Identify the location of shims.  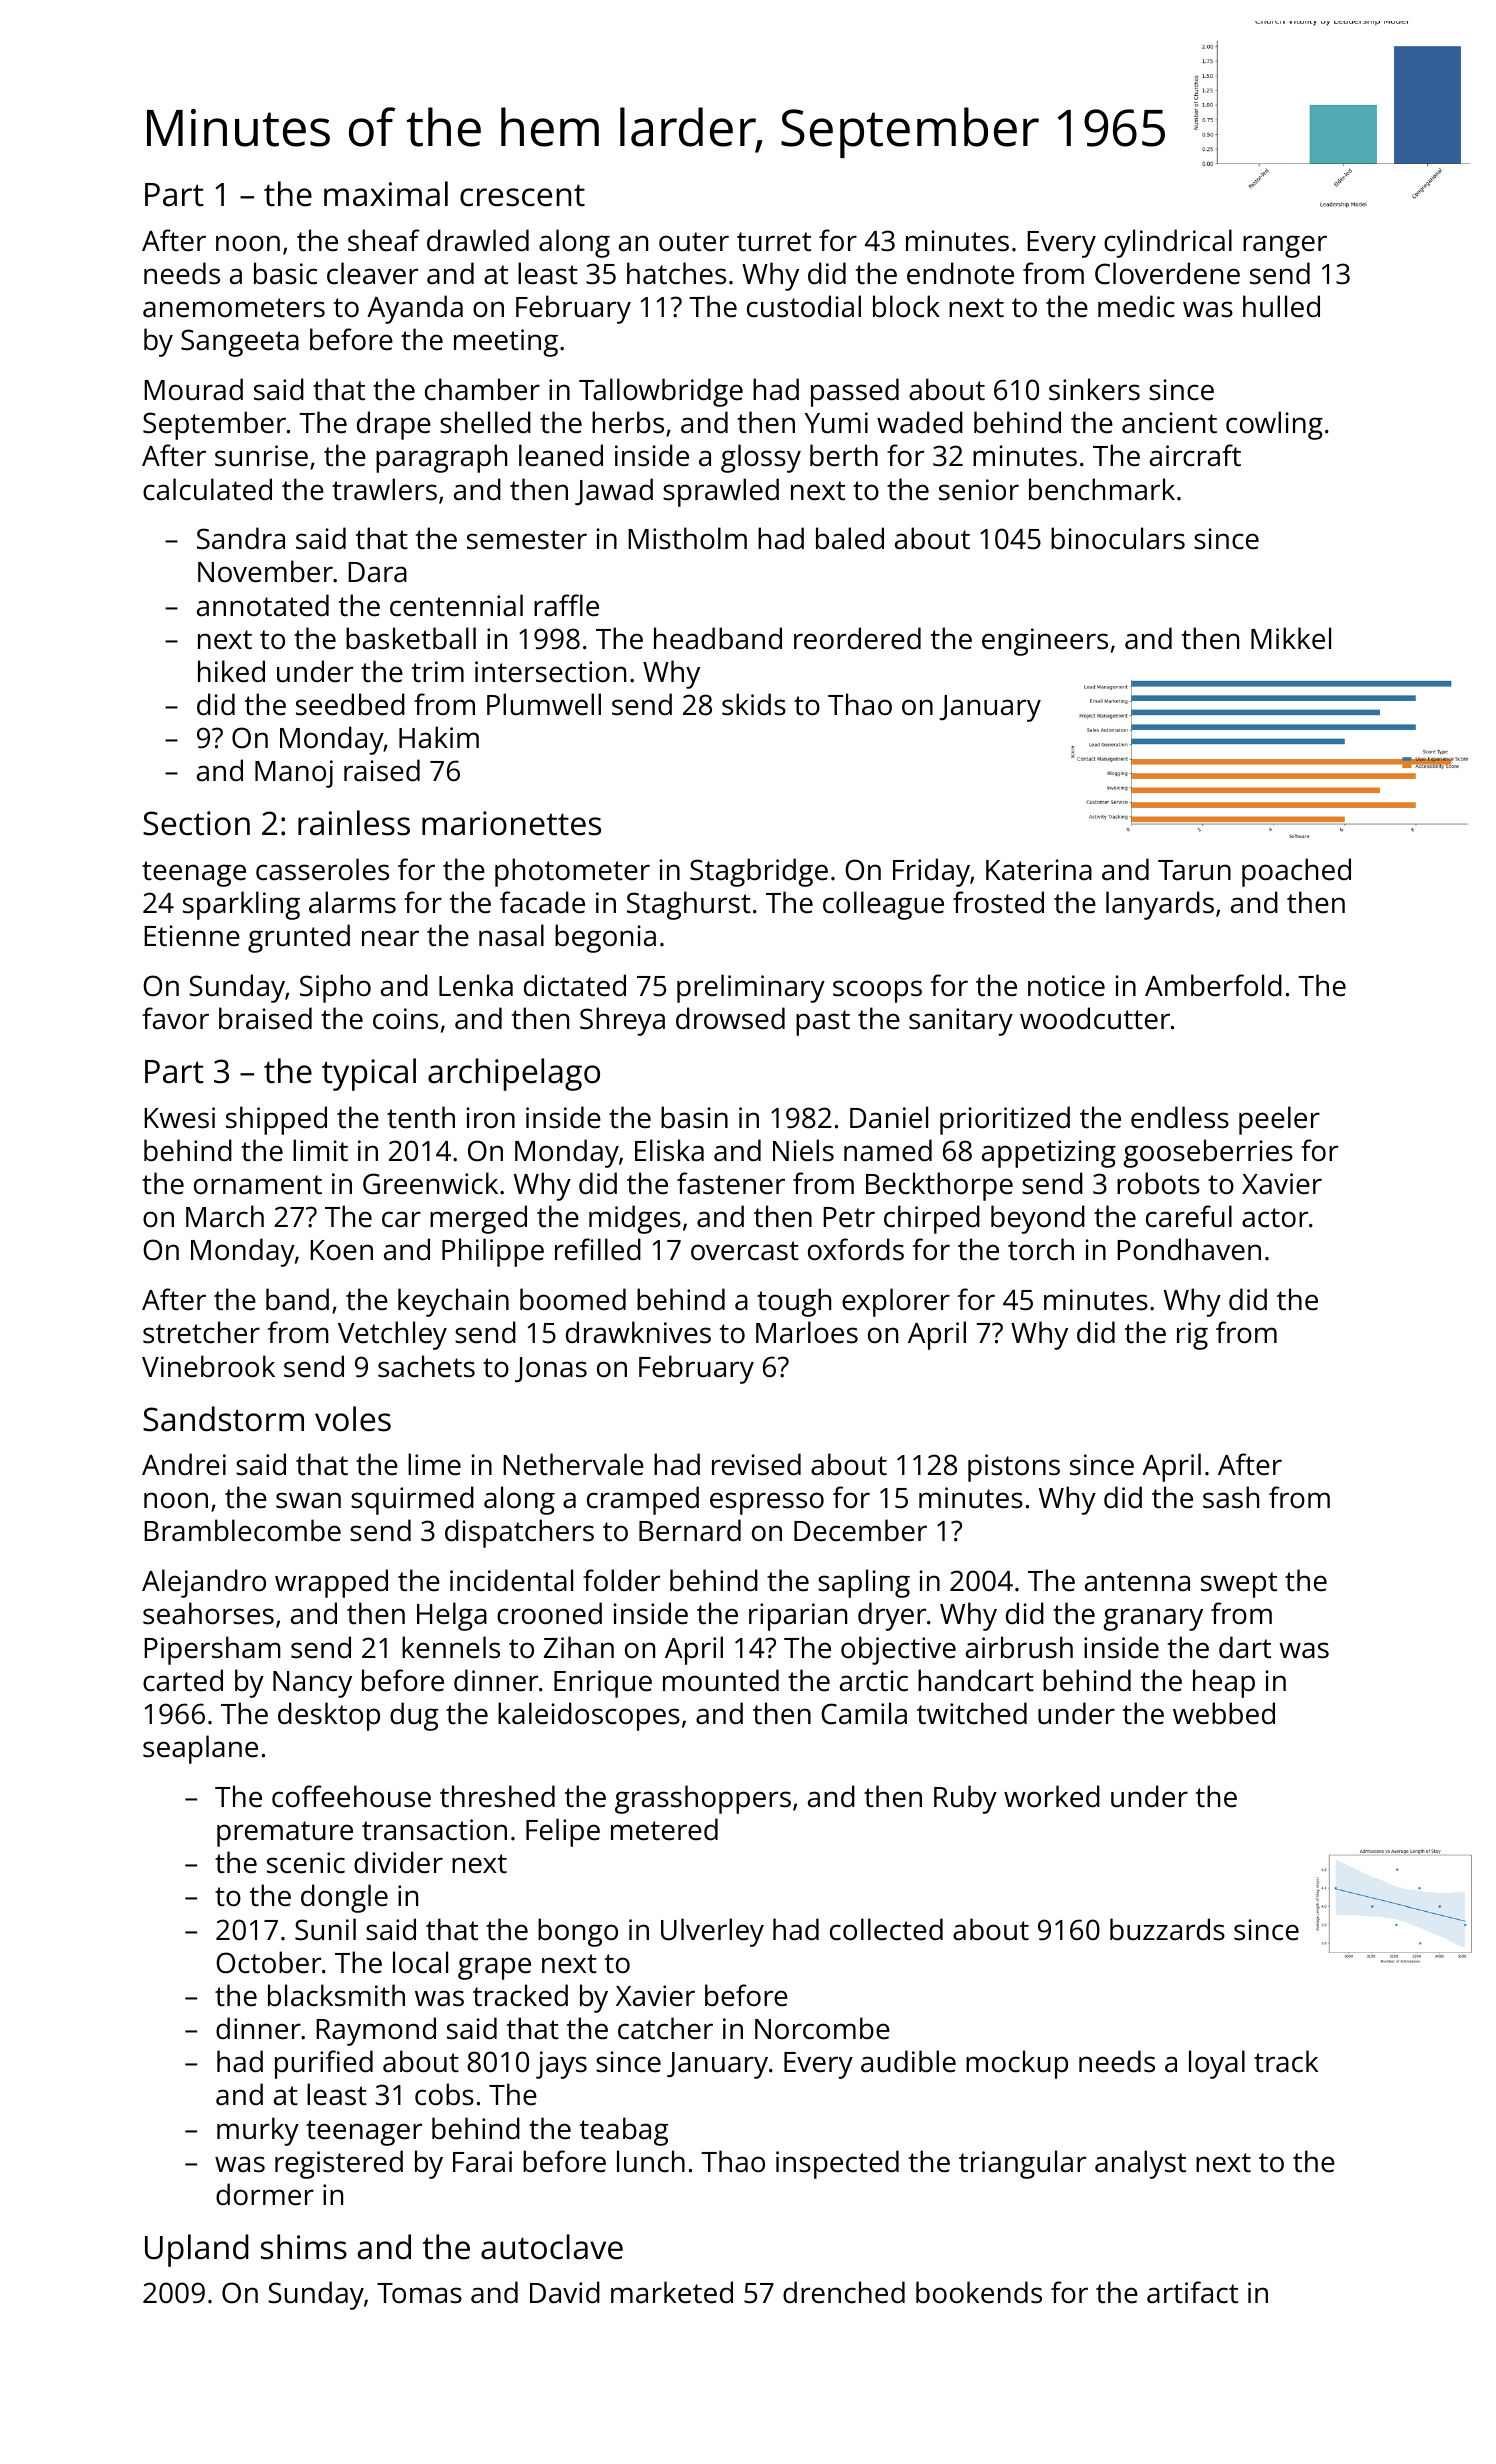
(304, 2247).
